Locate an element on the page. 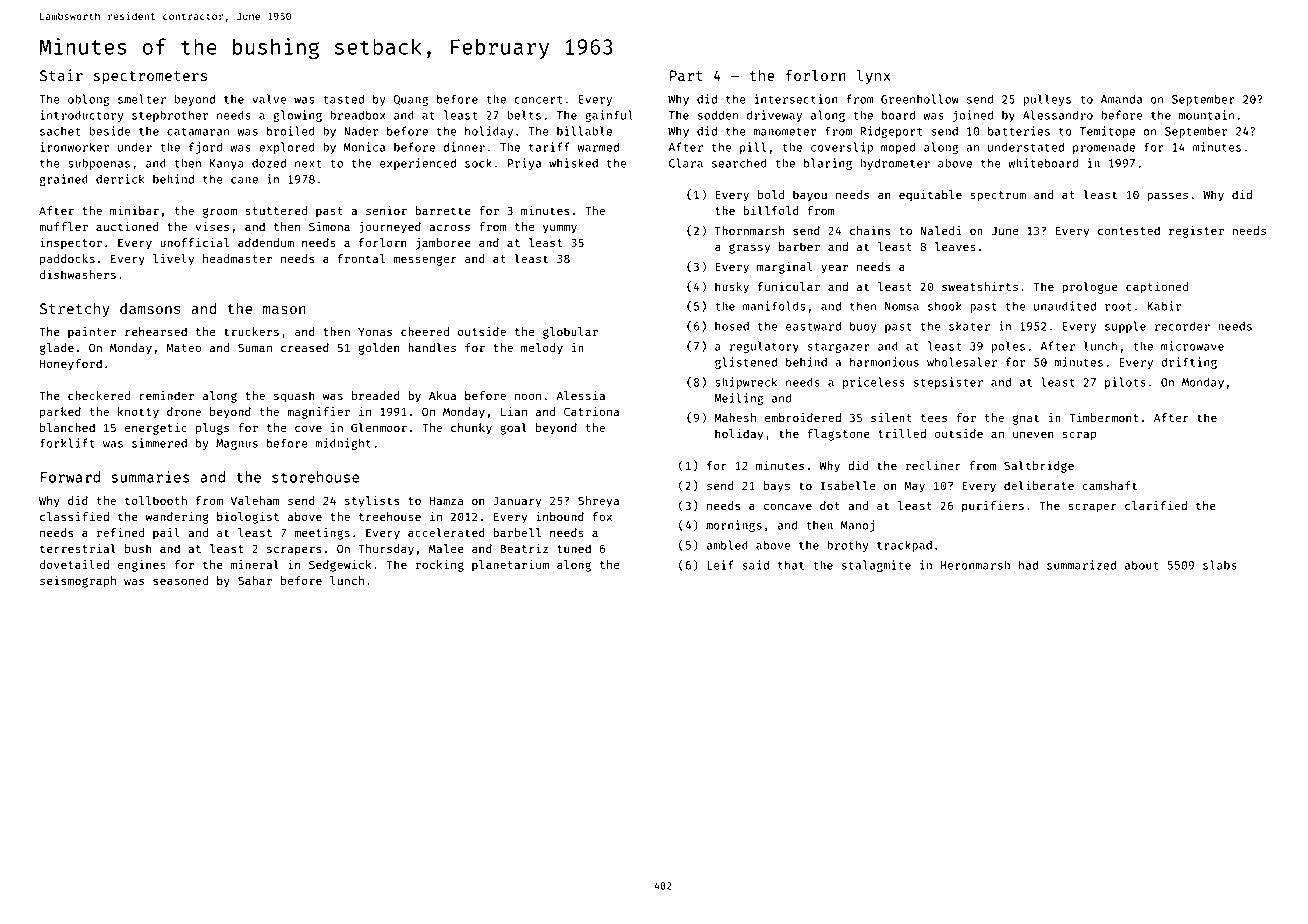 The height and width of the image is (924, 1308). dovetailed is located at coordinates (74, 564).
